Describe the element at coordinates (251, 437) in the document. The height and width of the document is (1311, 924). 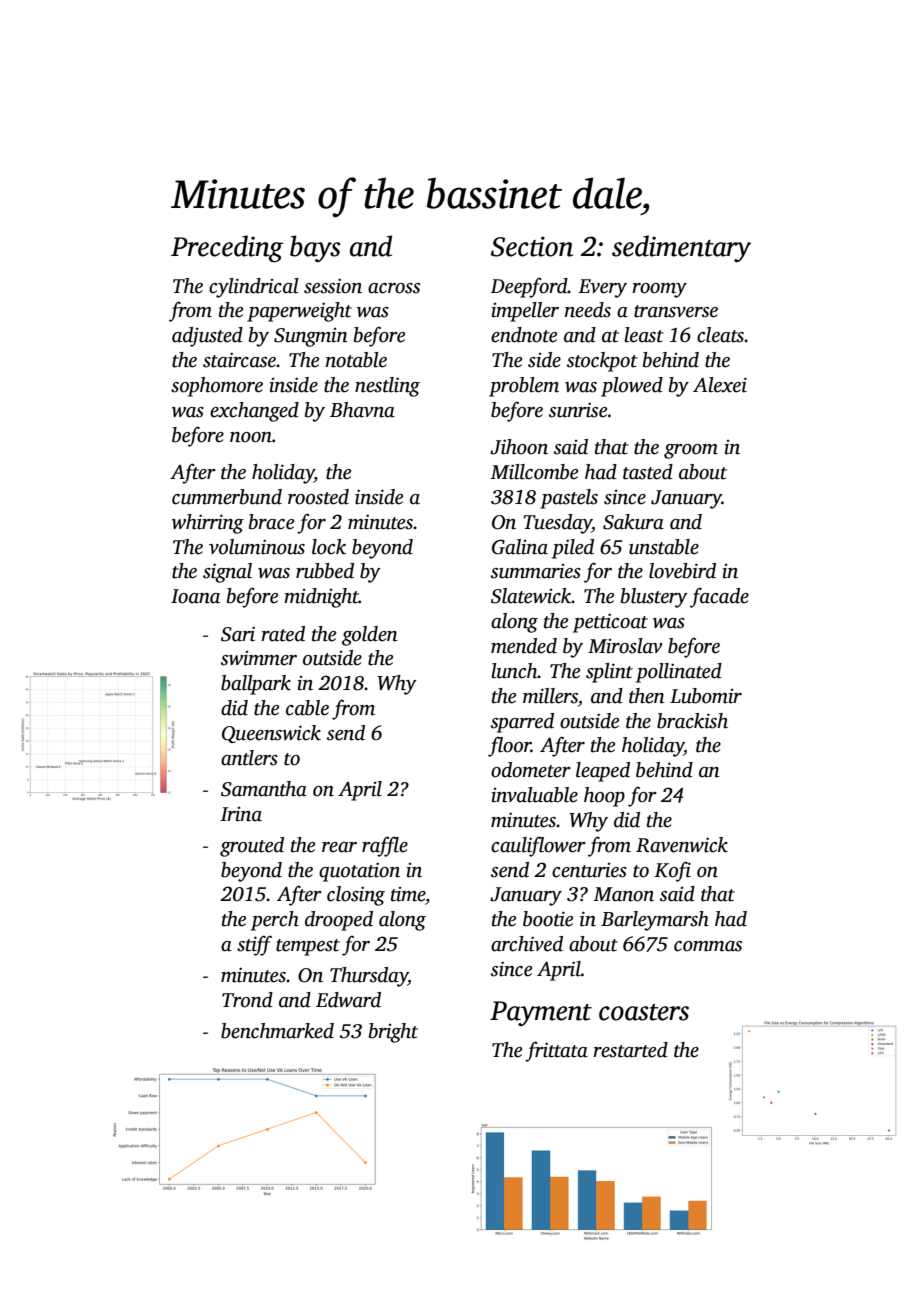
I see `noon` at that location.
